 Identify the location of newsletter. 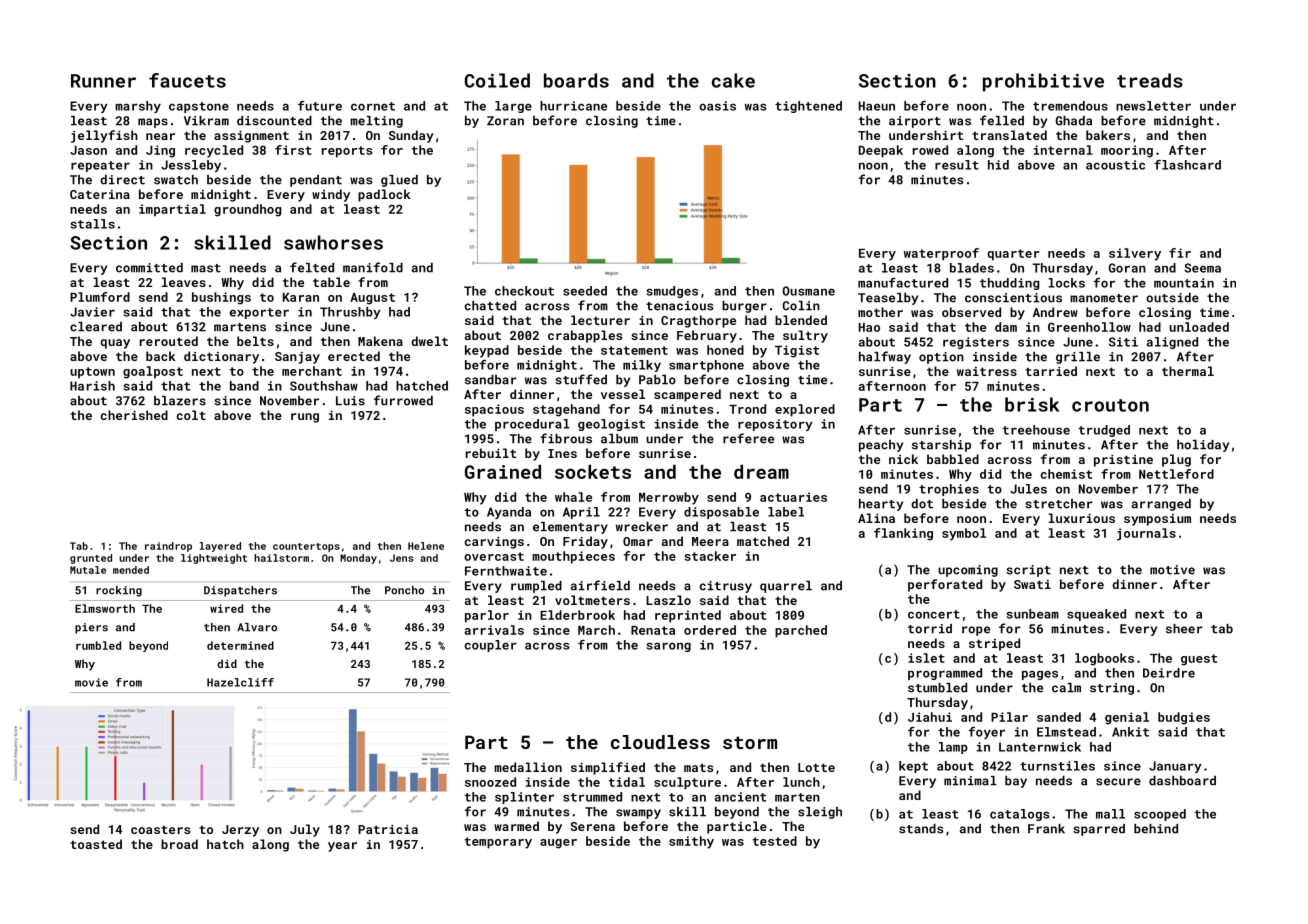
(1153, 106).
